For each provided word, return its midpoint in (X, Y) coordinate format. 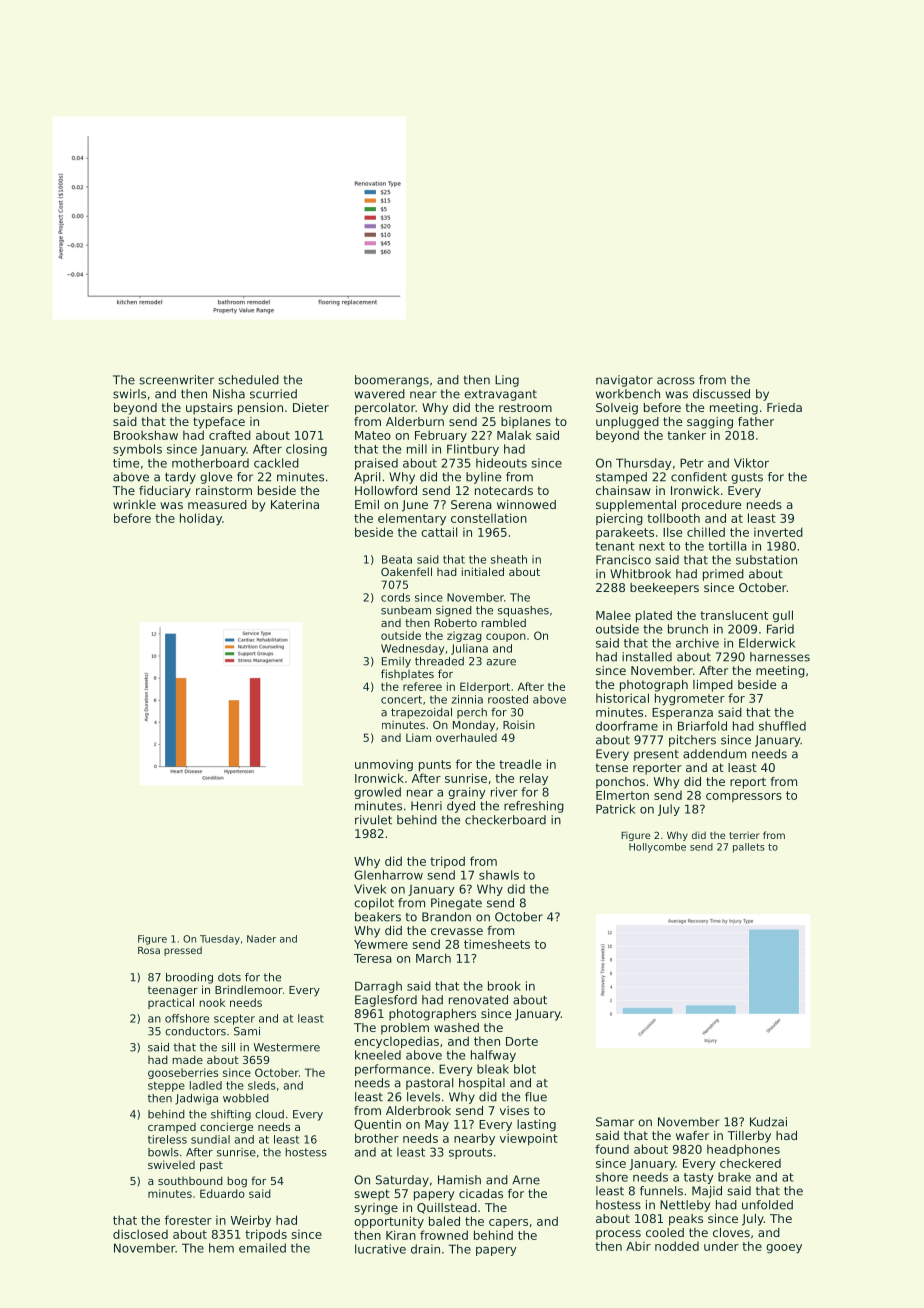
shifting (231, 1115)
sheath (509, 559)
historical (622, 698)
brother (377, 1138)
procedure (711, 506)
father (756, 421)
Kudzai (768, 1122)
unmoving (384, 765)
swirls (129, 394)
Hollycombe (657, 848)
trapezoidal (421, 713)
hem (221, 1248)
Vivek (370, 889)
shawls (499, 875)
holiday (201, 519)
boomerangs (392, 381)
